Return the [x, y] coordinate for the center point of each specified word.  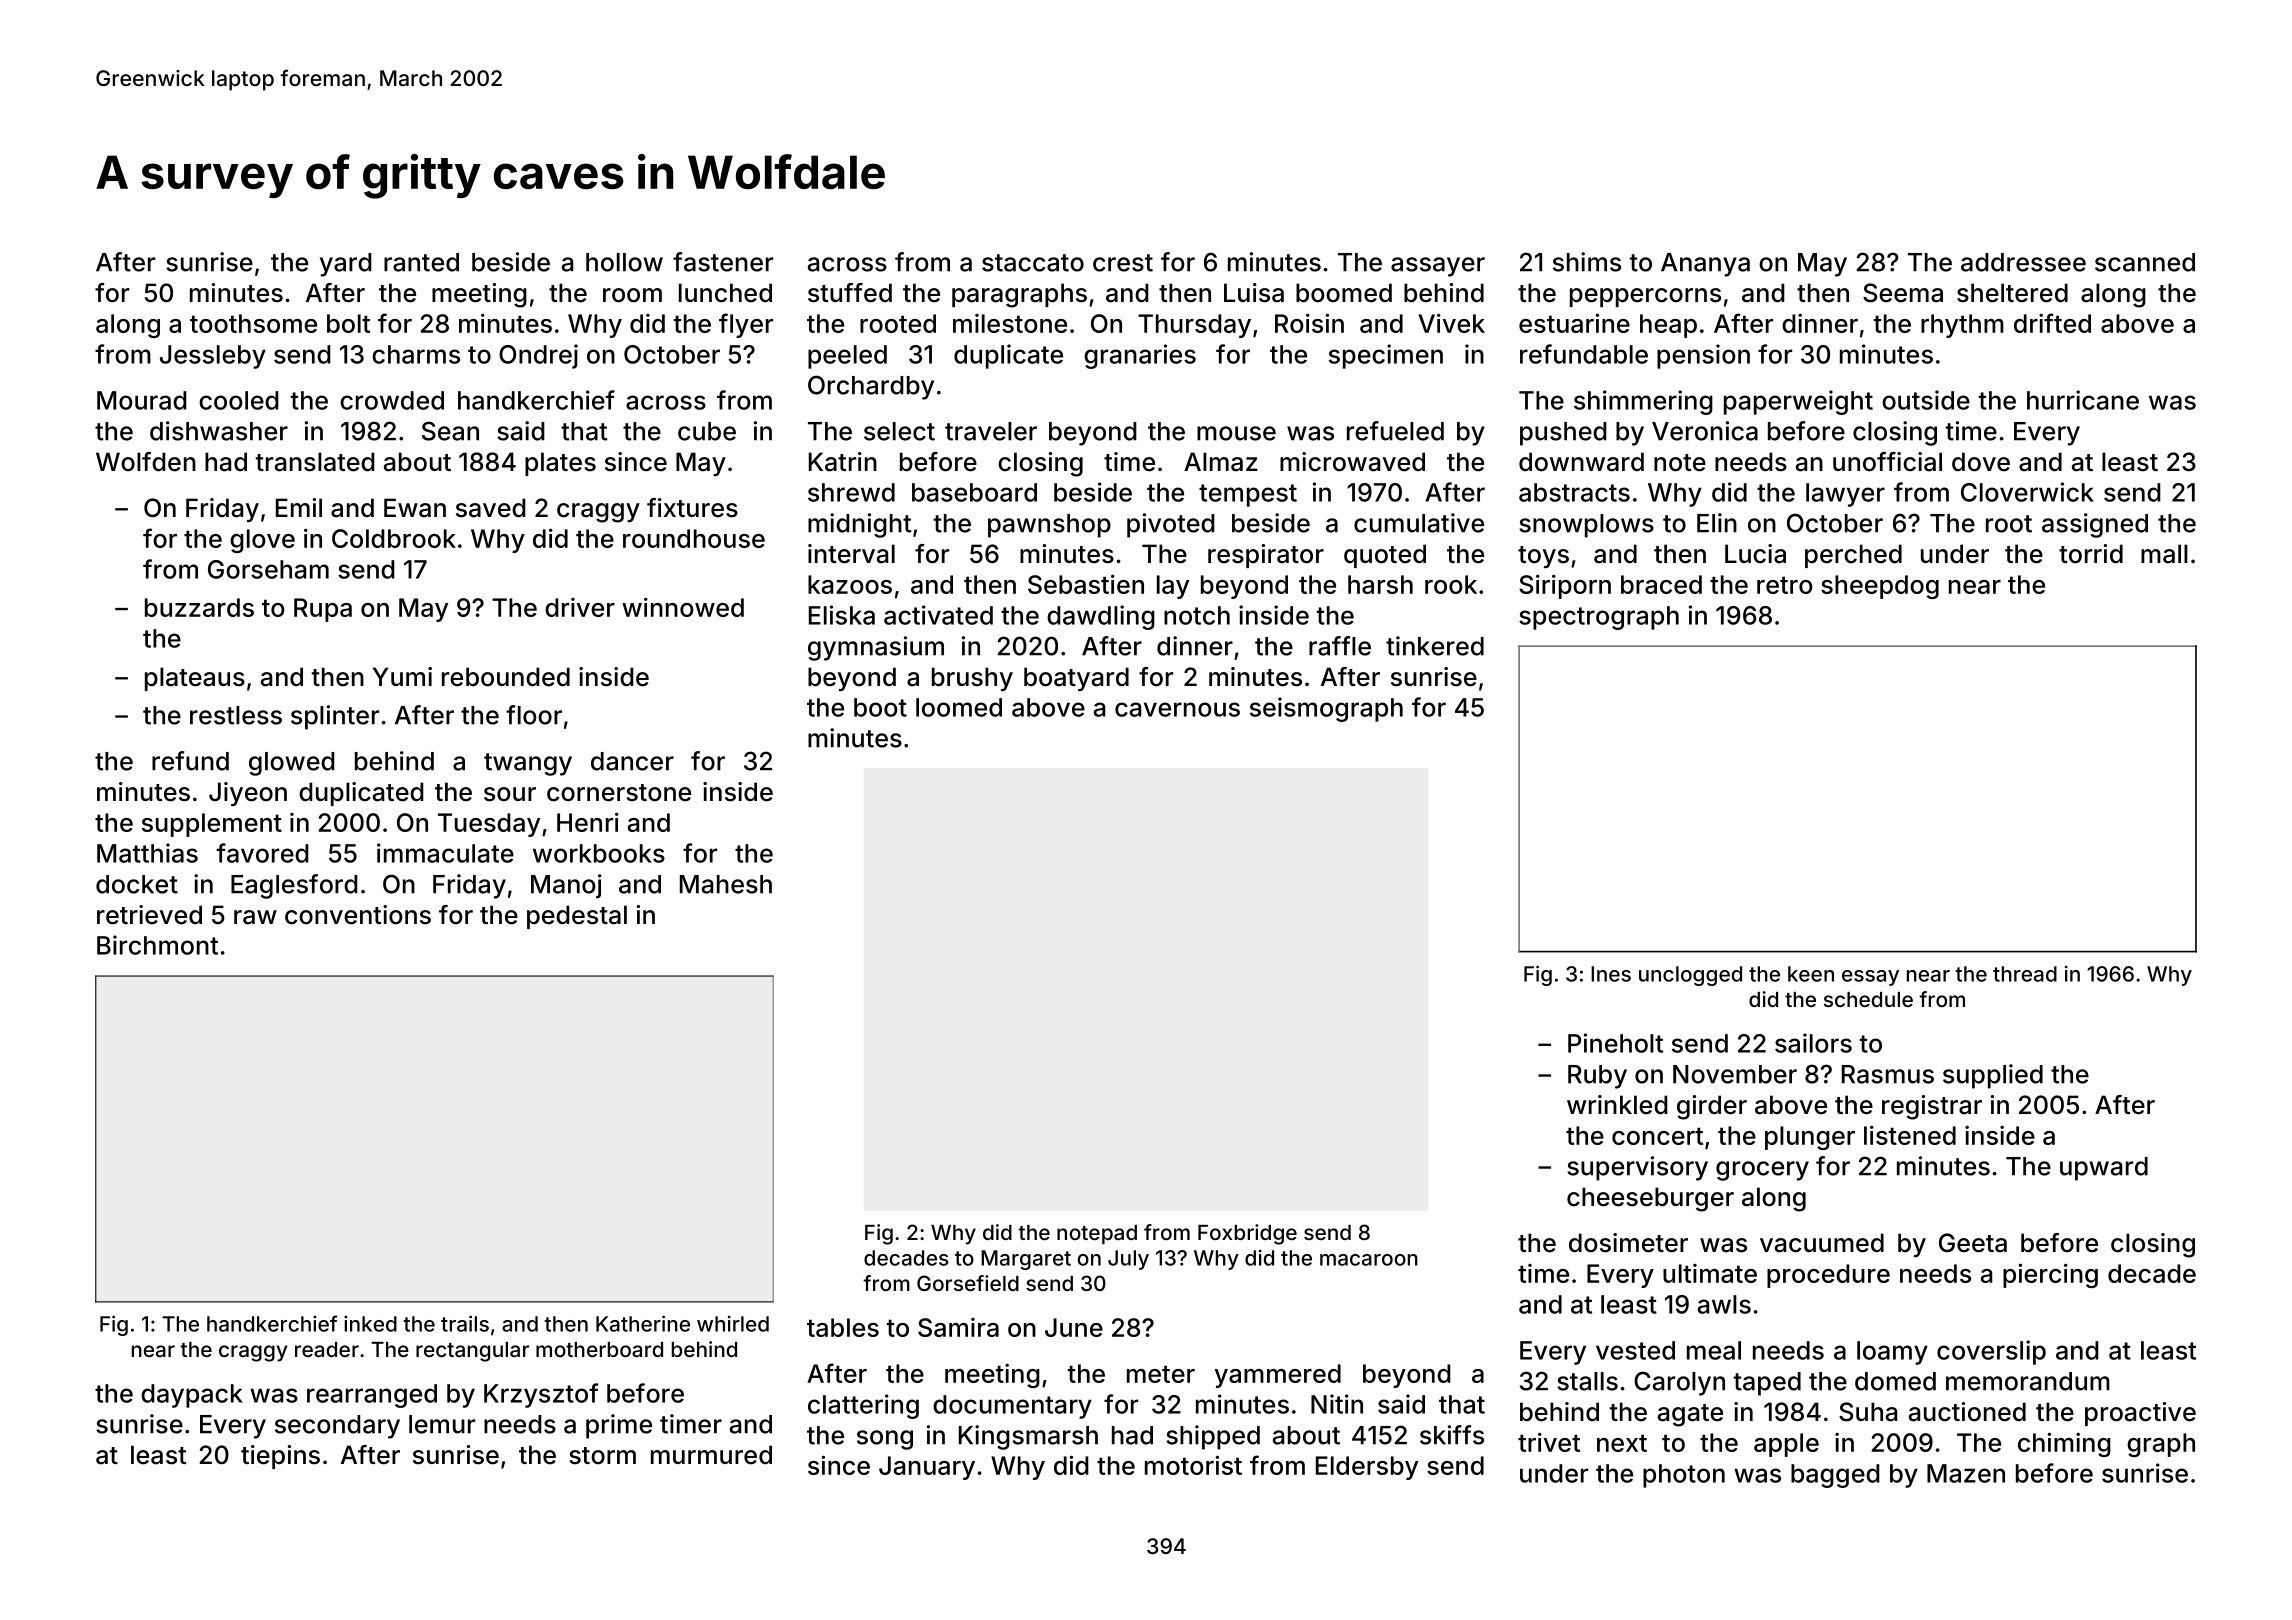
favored [262, 853]
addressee [2023, 262]
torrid [2091, 554]
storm [602, 1456]
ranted [421, 262]
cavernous [1177, 709]
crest [1123, 263]
